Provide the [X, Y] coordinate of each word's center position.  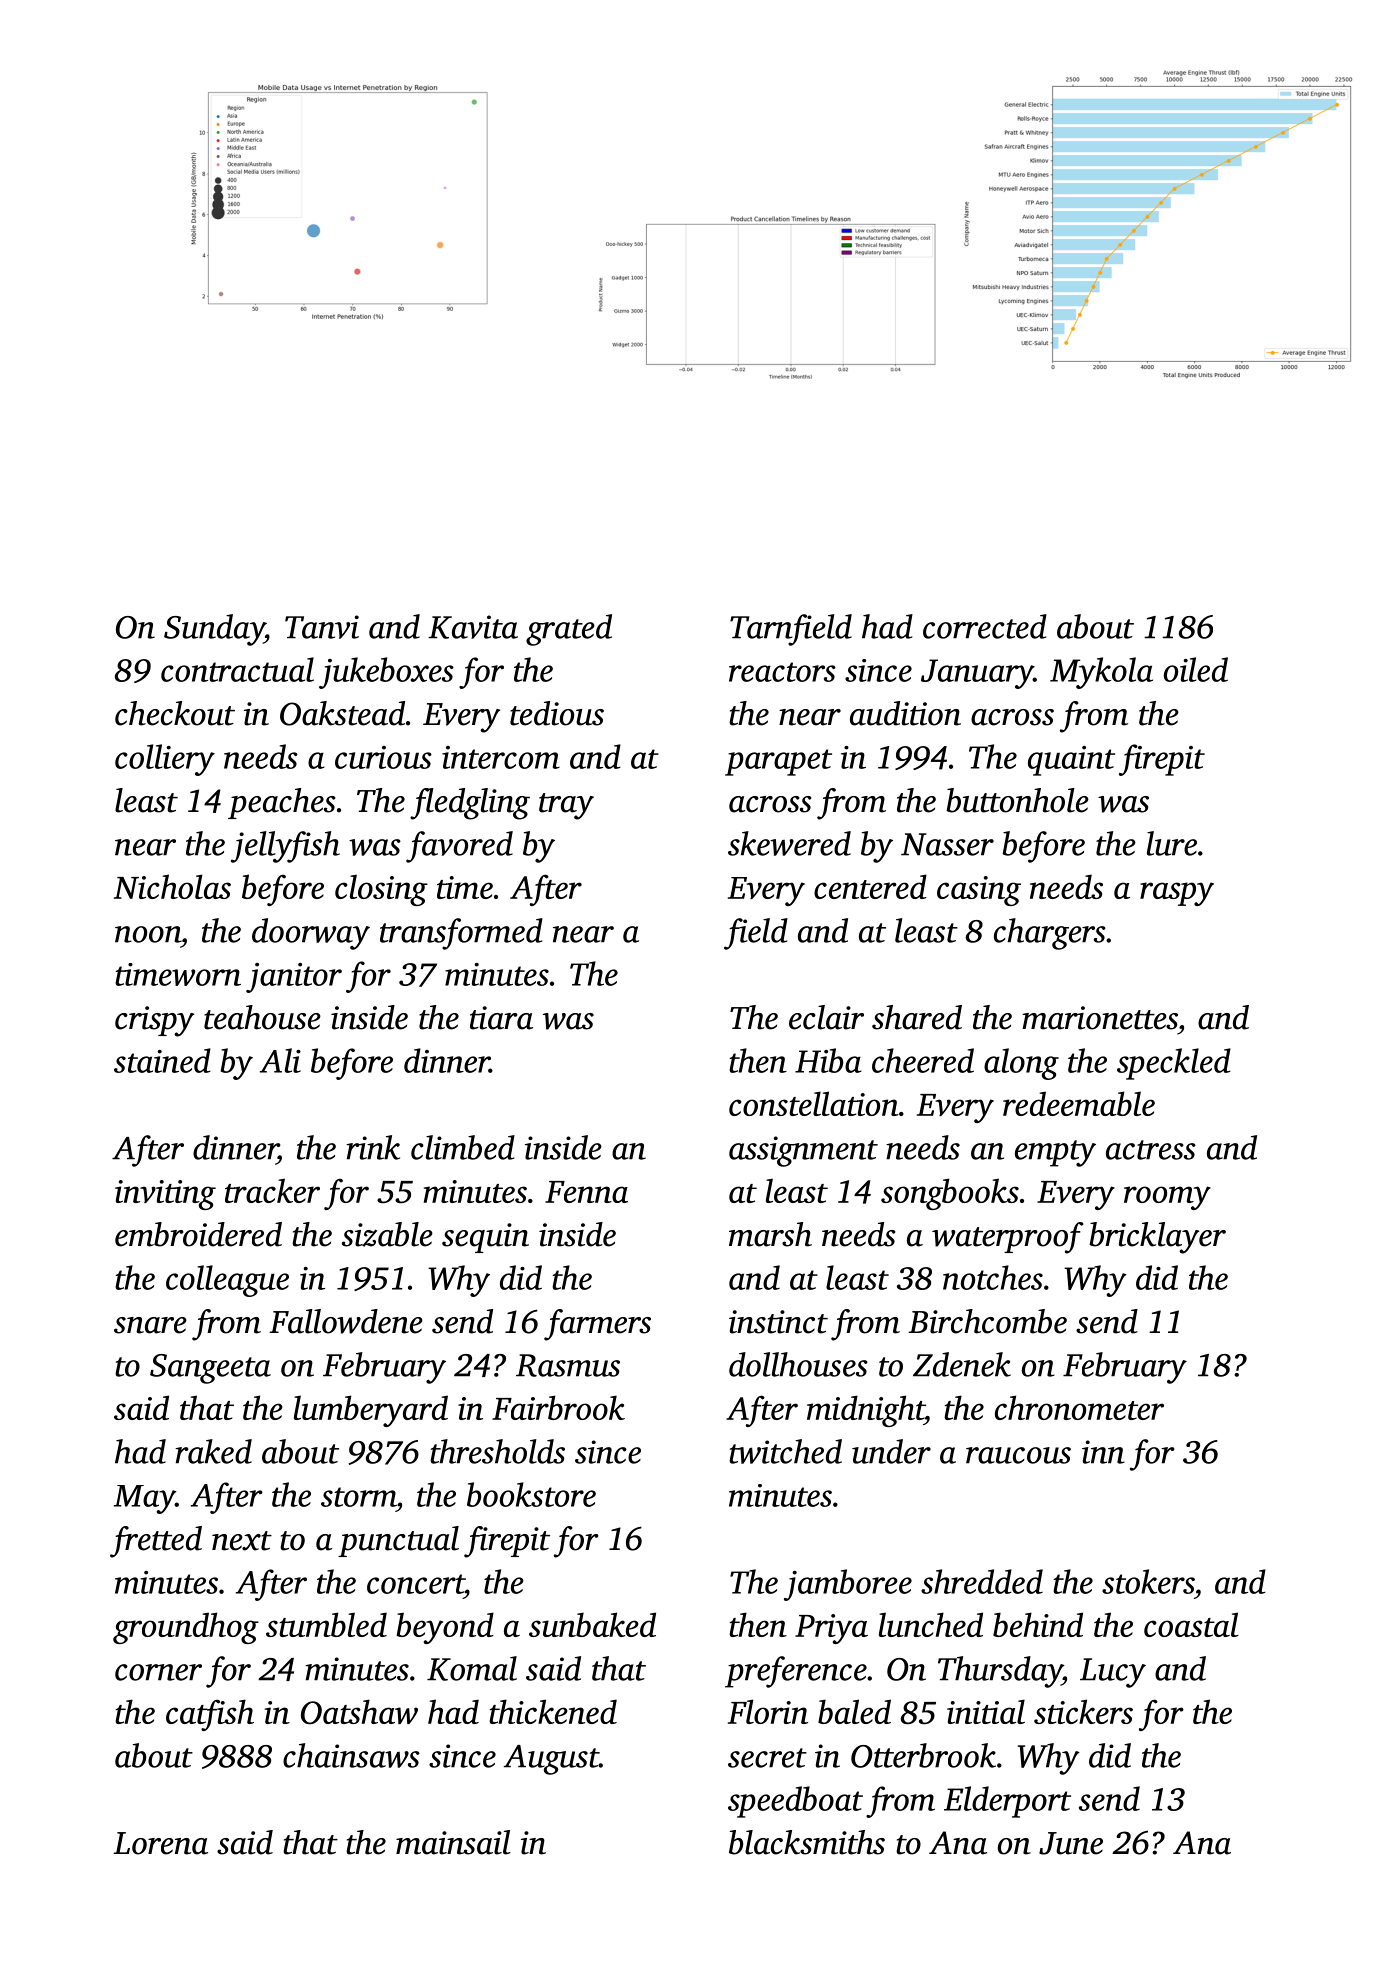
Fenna [586, 1192]
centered [870, 886]
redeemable [1079, 1103]
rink [373, 1147]
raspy [1177, 894]
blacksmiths [807, 1842]
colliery [165, 760]
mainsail [453, 1842]
